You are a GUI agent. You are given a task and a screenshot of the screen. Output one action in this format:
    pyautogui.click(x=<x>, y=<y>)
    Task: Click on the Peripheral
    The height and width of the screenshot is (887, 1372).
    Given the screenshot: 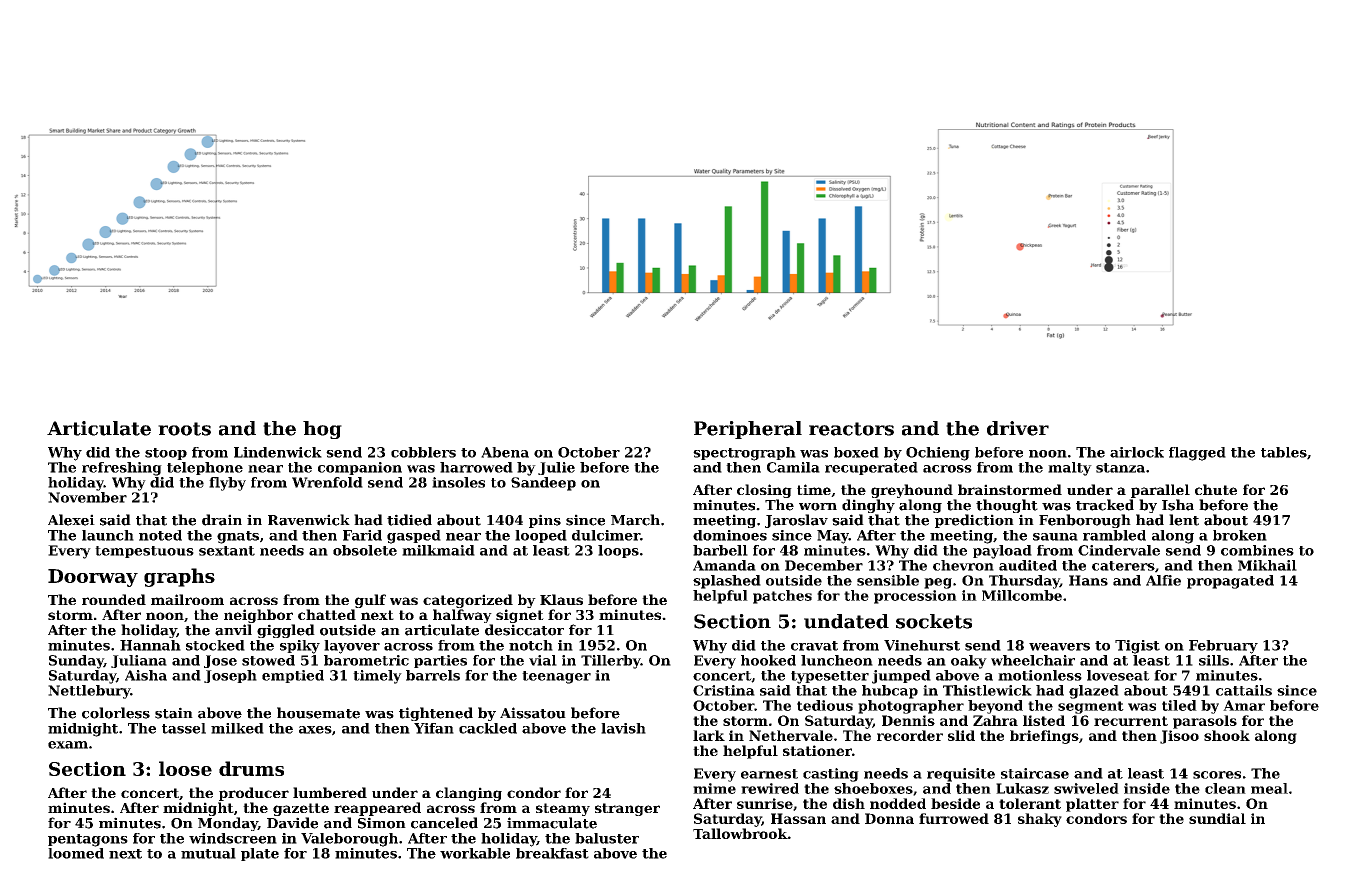 What is the action you would take?
    pyautogui.click(x=748, y=430)
